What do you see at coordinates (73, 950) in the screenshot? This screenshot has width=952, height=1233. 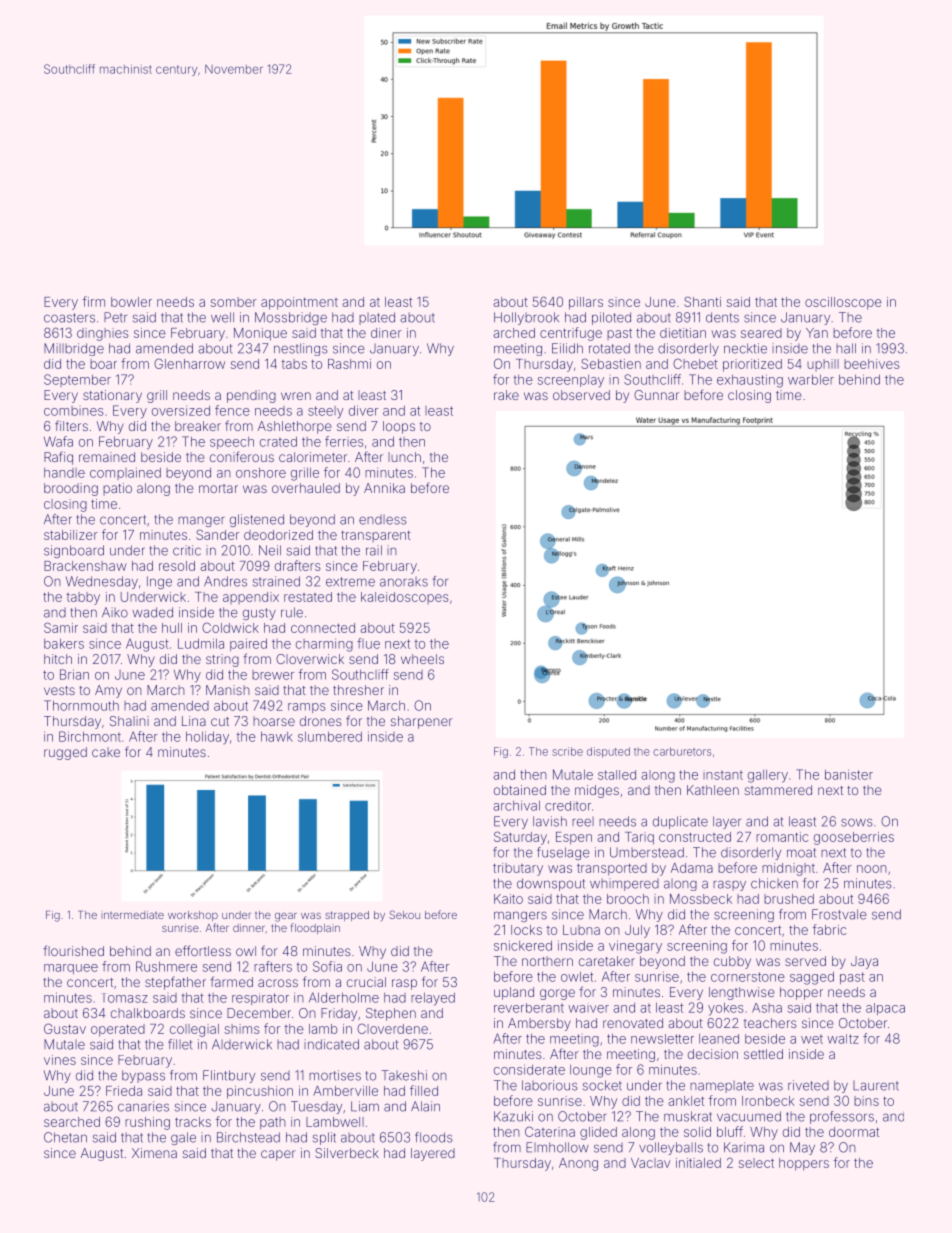 I see `flourished` at bounding box center [73, 950].
